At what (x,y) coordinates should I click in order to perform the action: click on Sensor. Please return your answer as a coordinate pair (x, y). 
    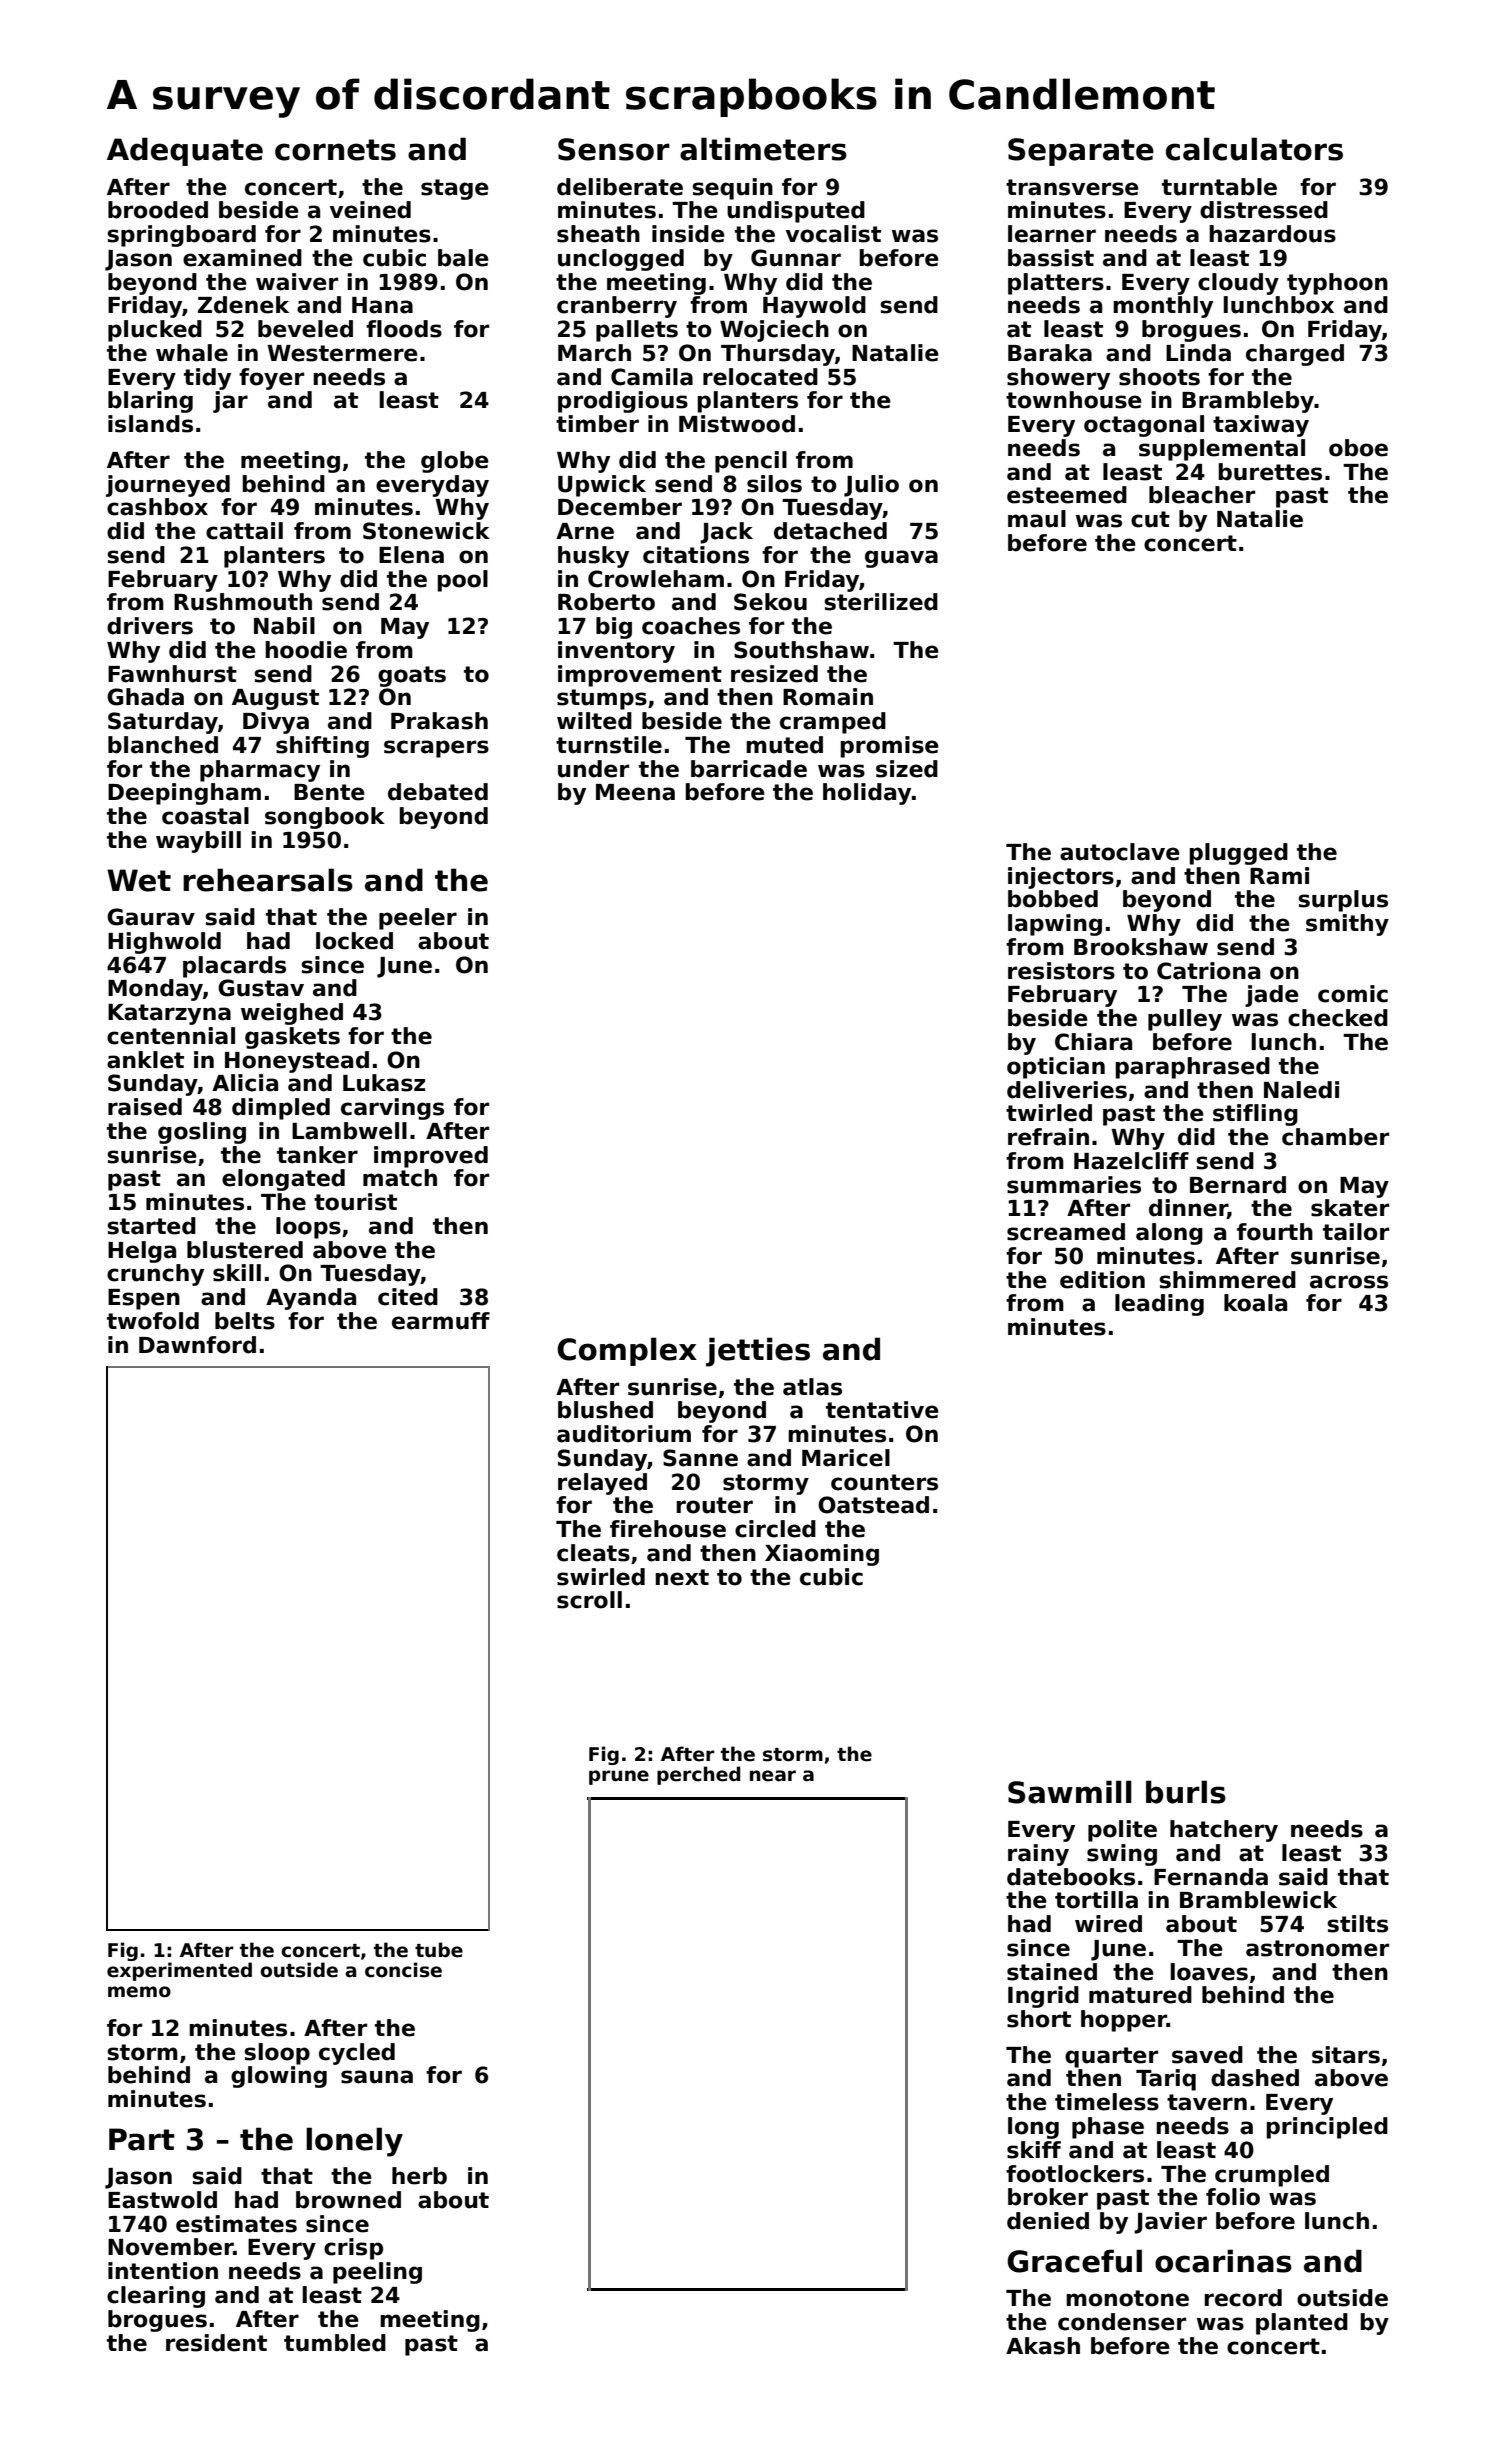
    Looking at the image, I should click on (614, 149).
